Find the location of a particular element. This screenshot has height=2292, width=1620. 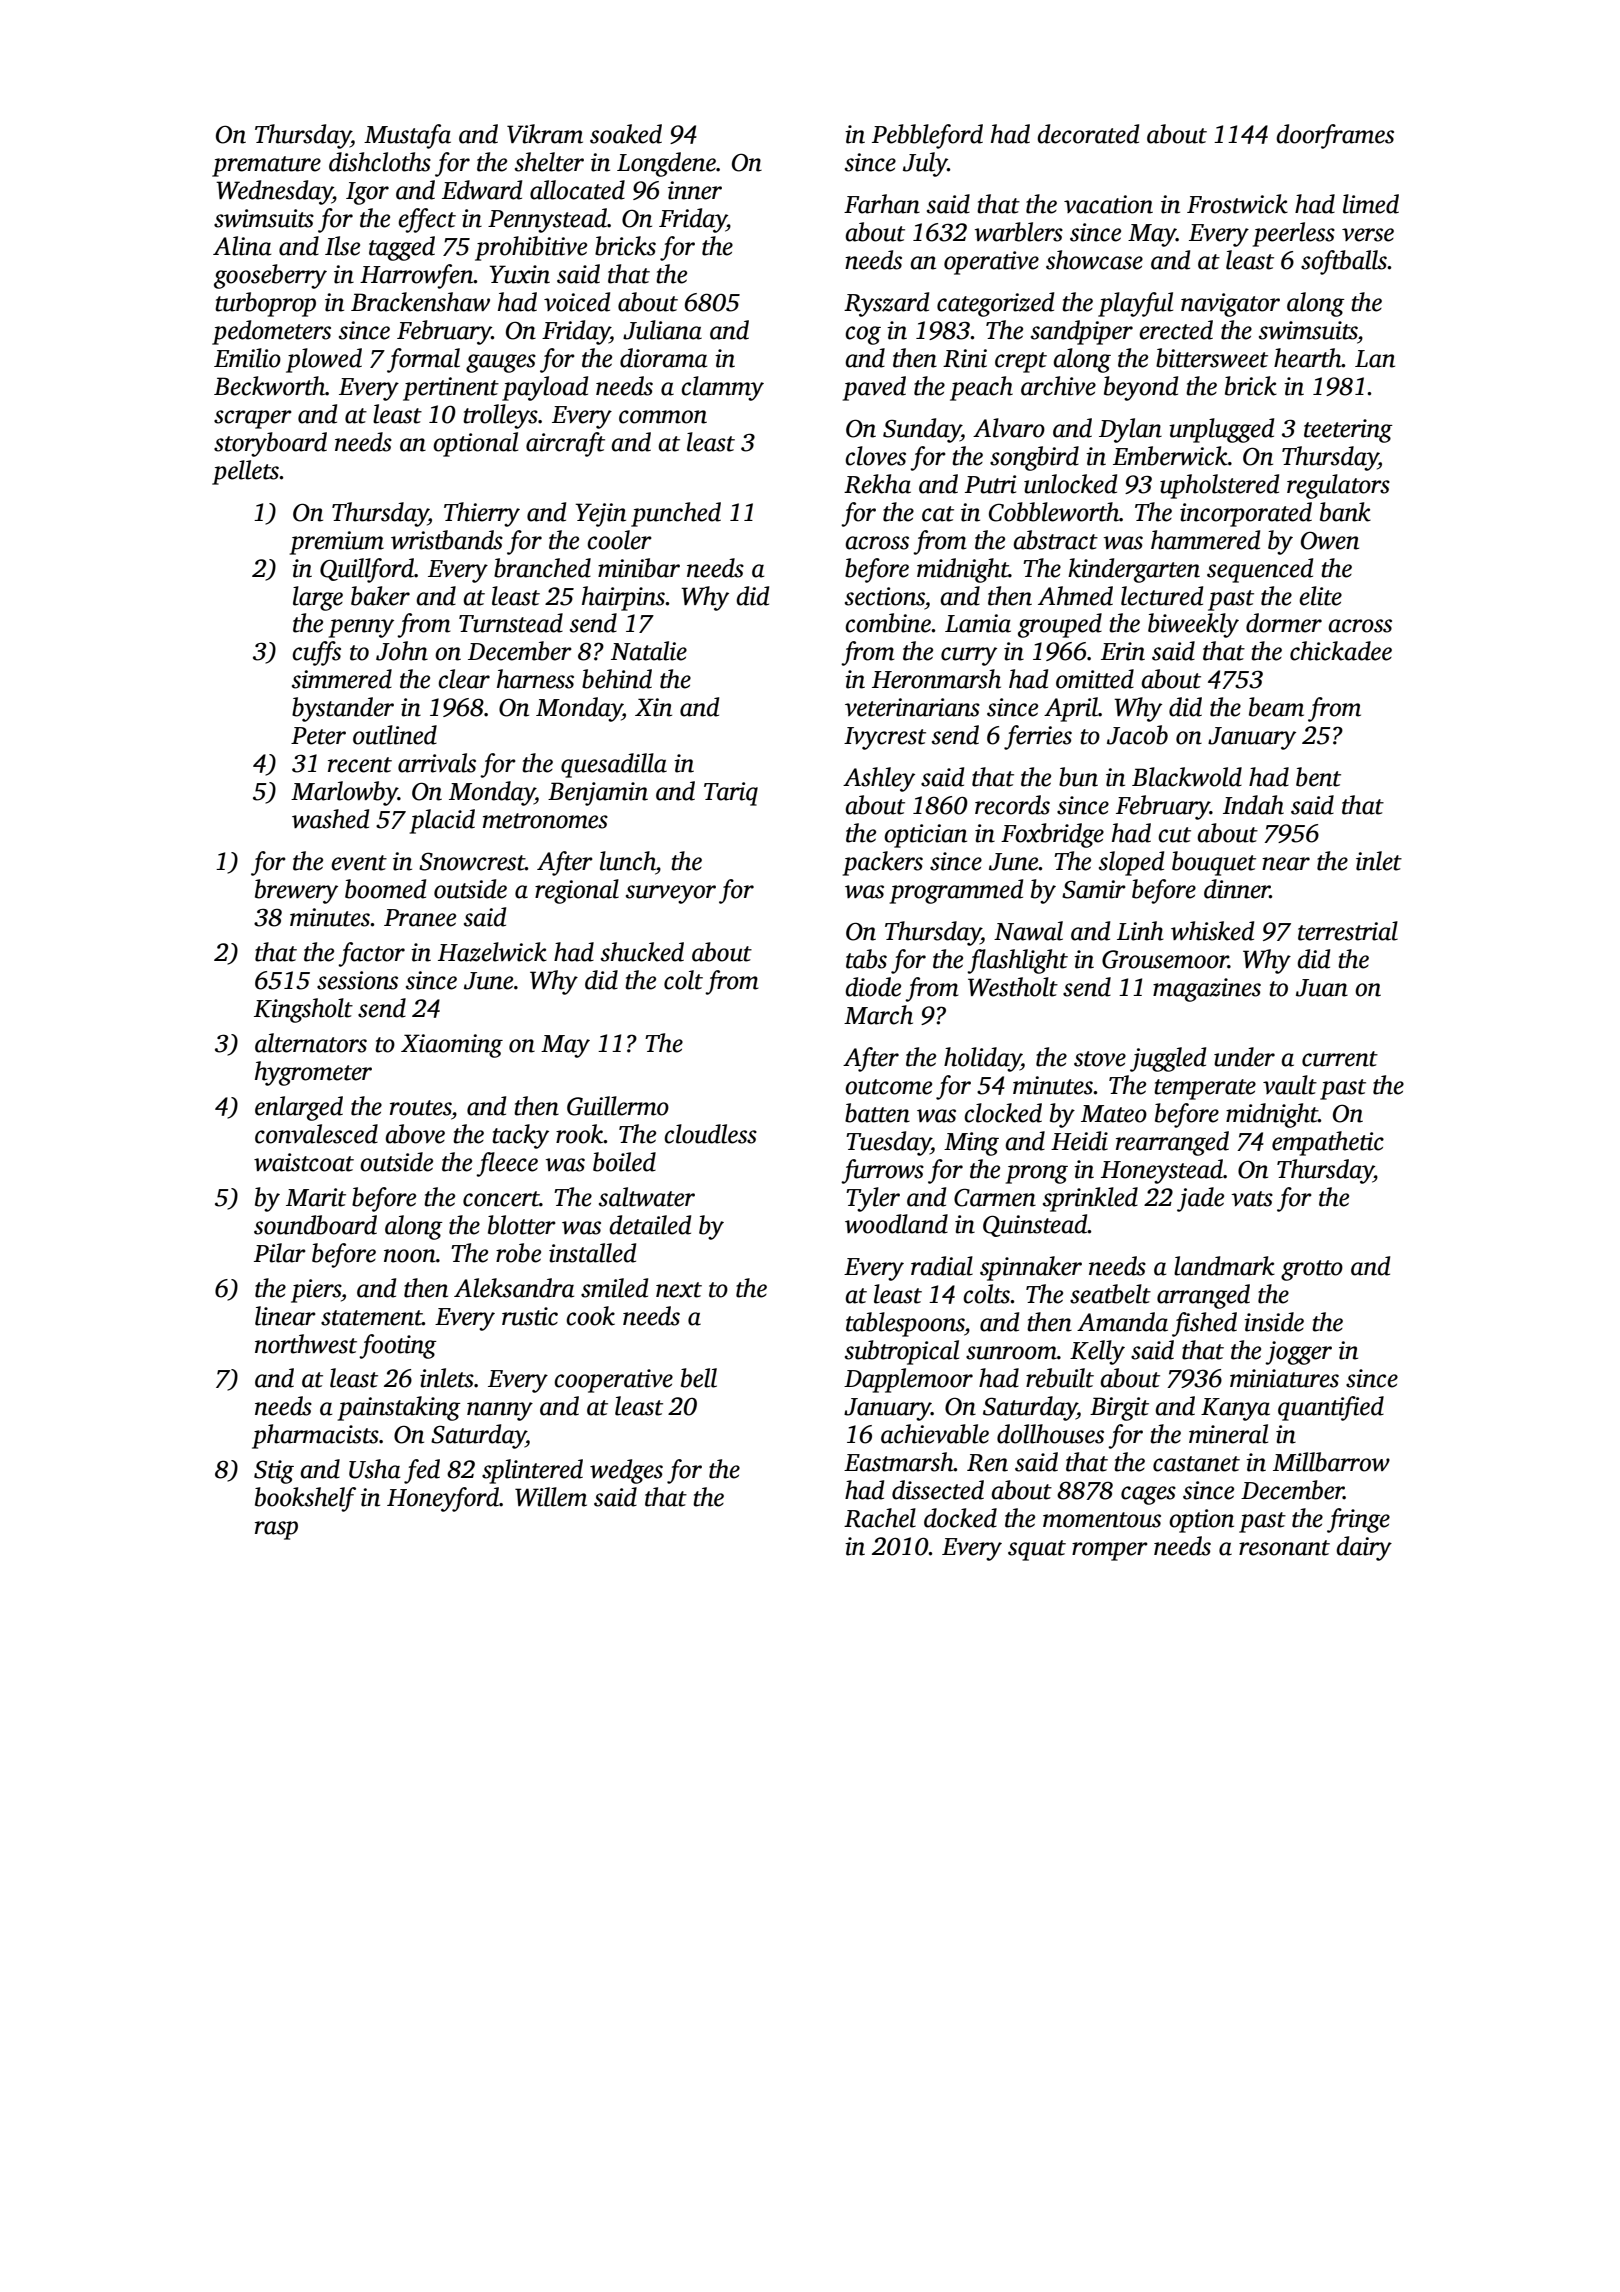

Edward is located at coordinates (482, 190).
